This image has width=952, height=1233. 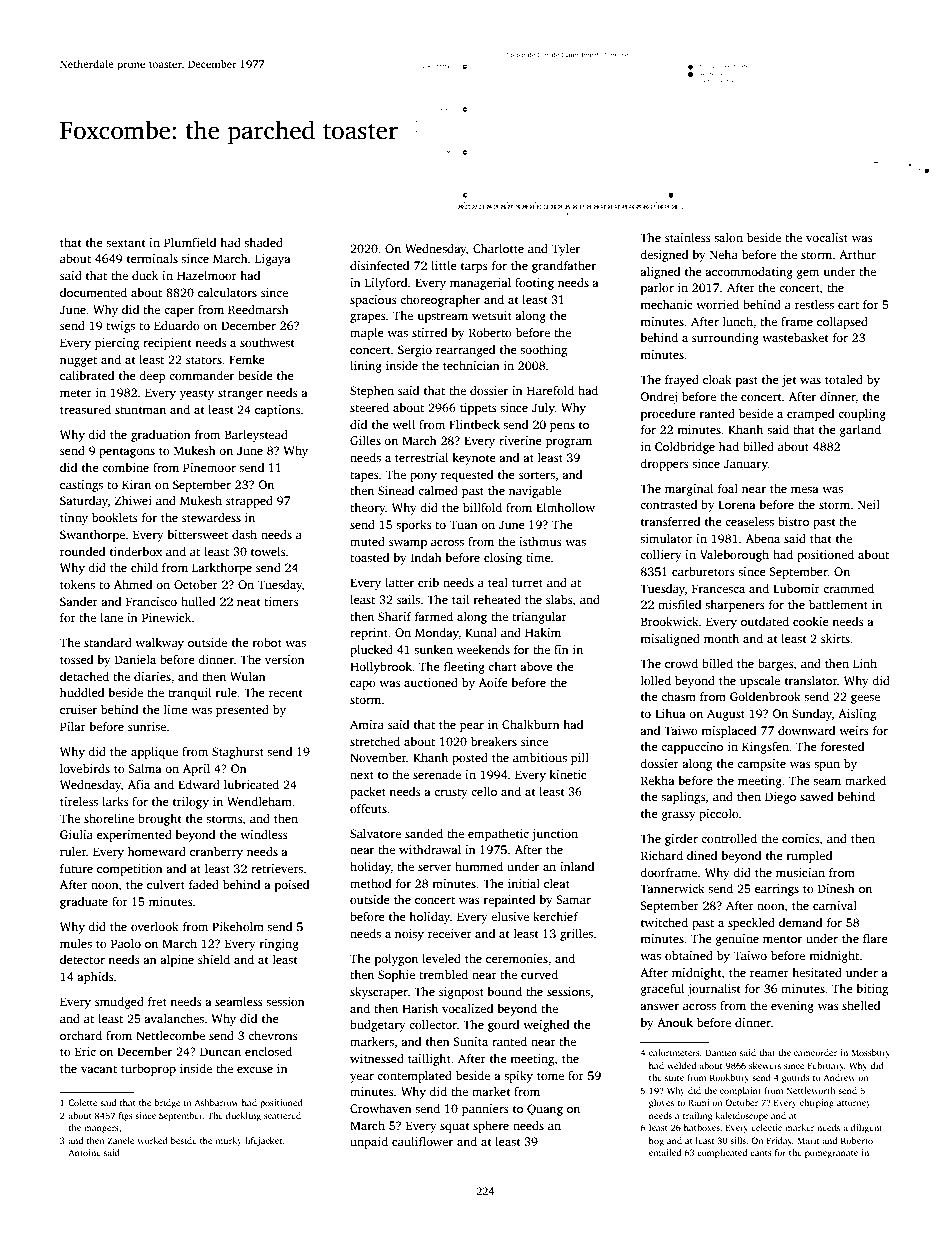 I want to click on crammed, so click(x=848, y=588).
